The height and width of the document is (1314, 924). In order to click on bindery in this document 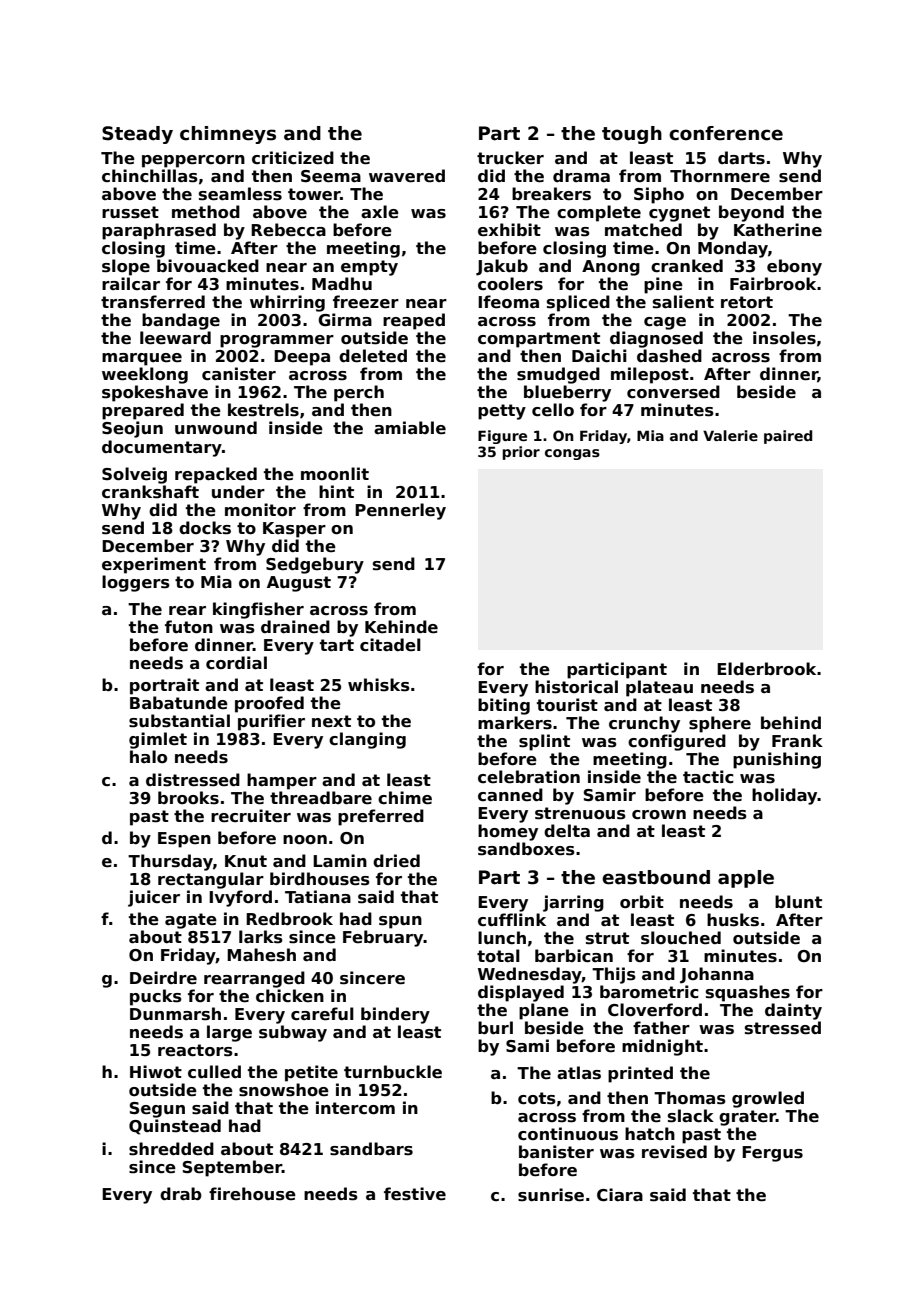, I will do `click(395, 1015)`.
